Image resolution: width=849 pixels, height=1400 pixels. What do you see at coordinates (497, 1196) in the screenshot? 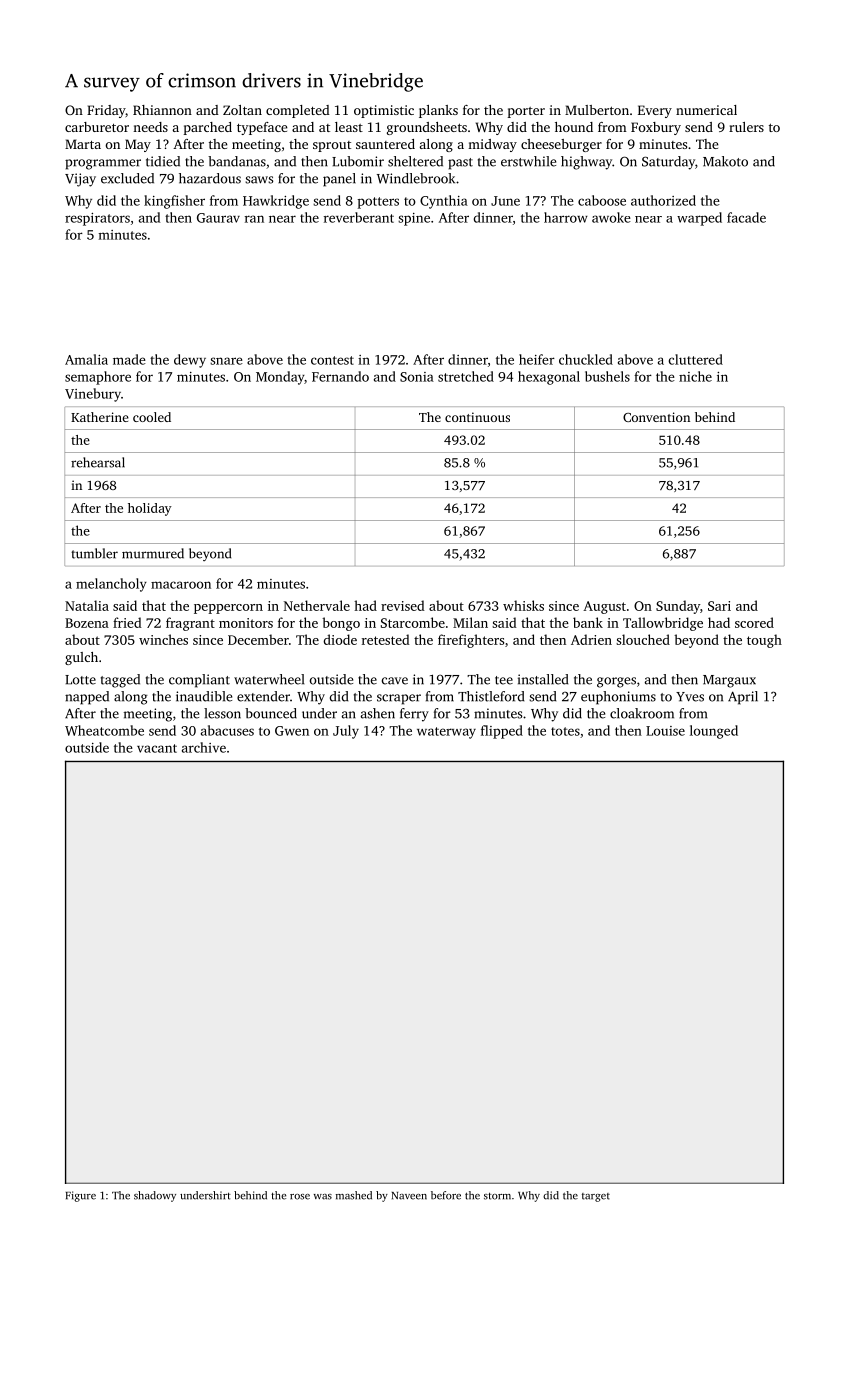
I see `storm` at bounding box center [497, 1196].
